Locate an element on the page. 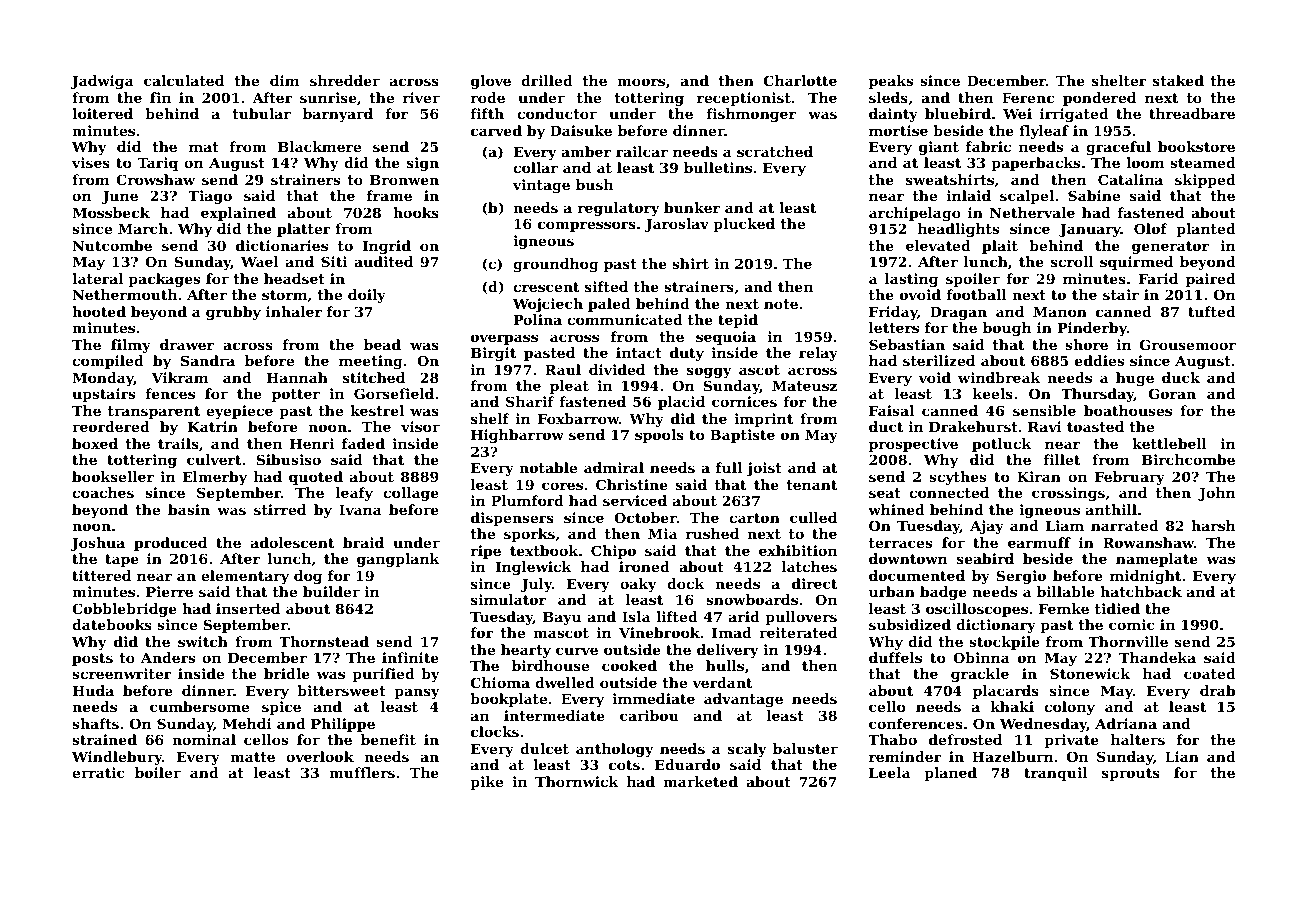 The image size is (1308, 924). Jadwiga is located at coordinates (102, 82).
